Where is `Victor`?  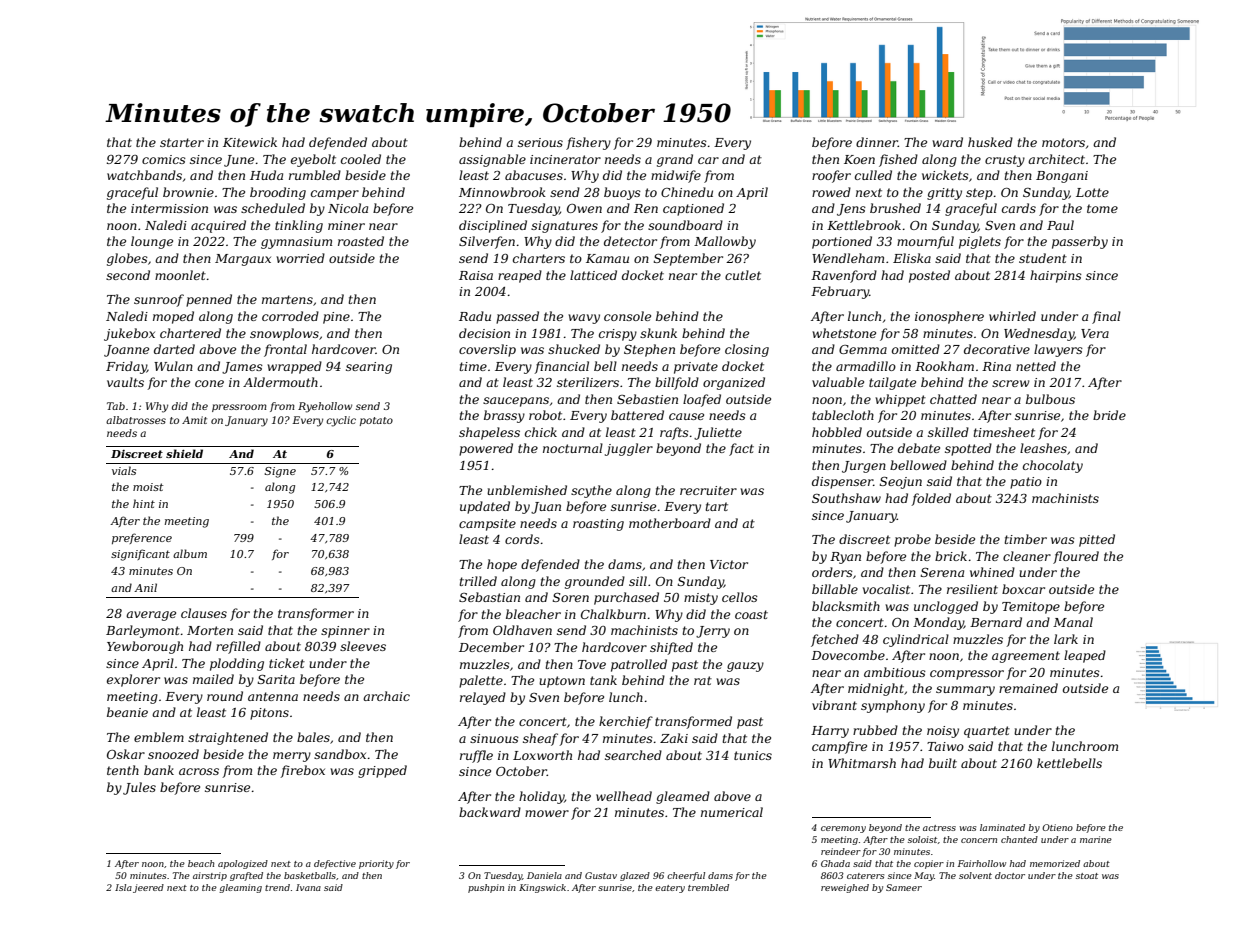
Victor is located at coordinates (729, 564).
